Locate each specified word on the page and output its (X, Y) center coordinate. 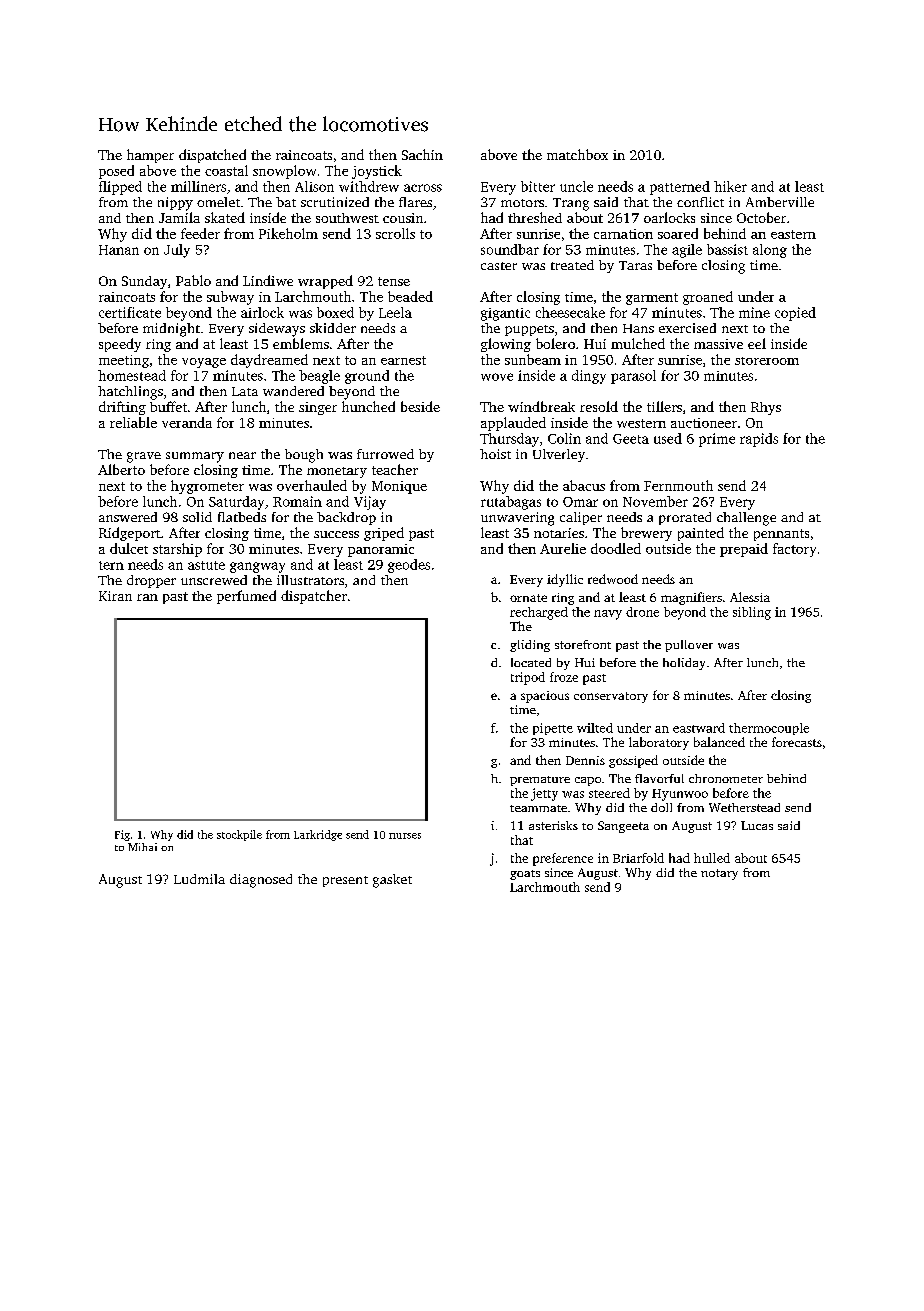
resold (599, 406)
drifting (122, 408)
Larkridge (318, 835)
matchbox (577, 154)
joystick (377, 172)
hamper (150, 156)
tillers (664, 406)
